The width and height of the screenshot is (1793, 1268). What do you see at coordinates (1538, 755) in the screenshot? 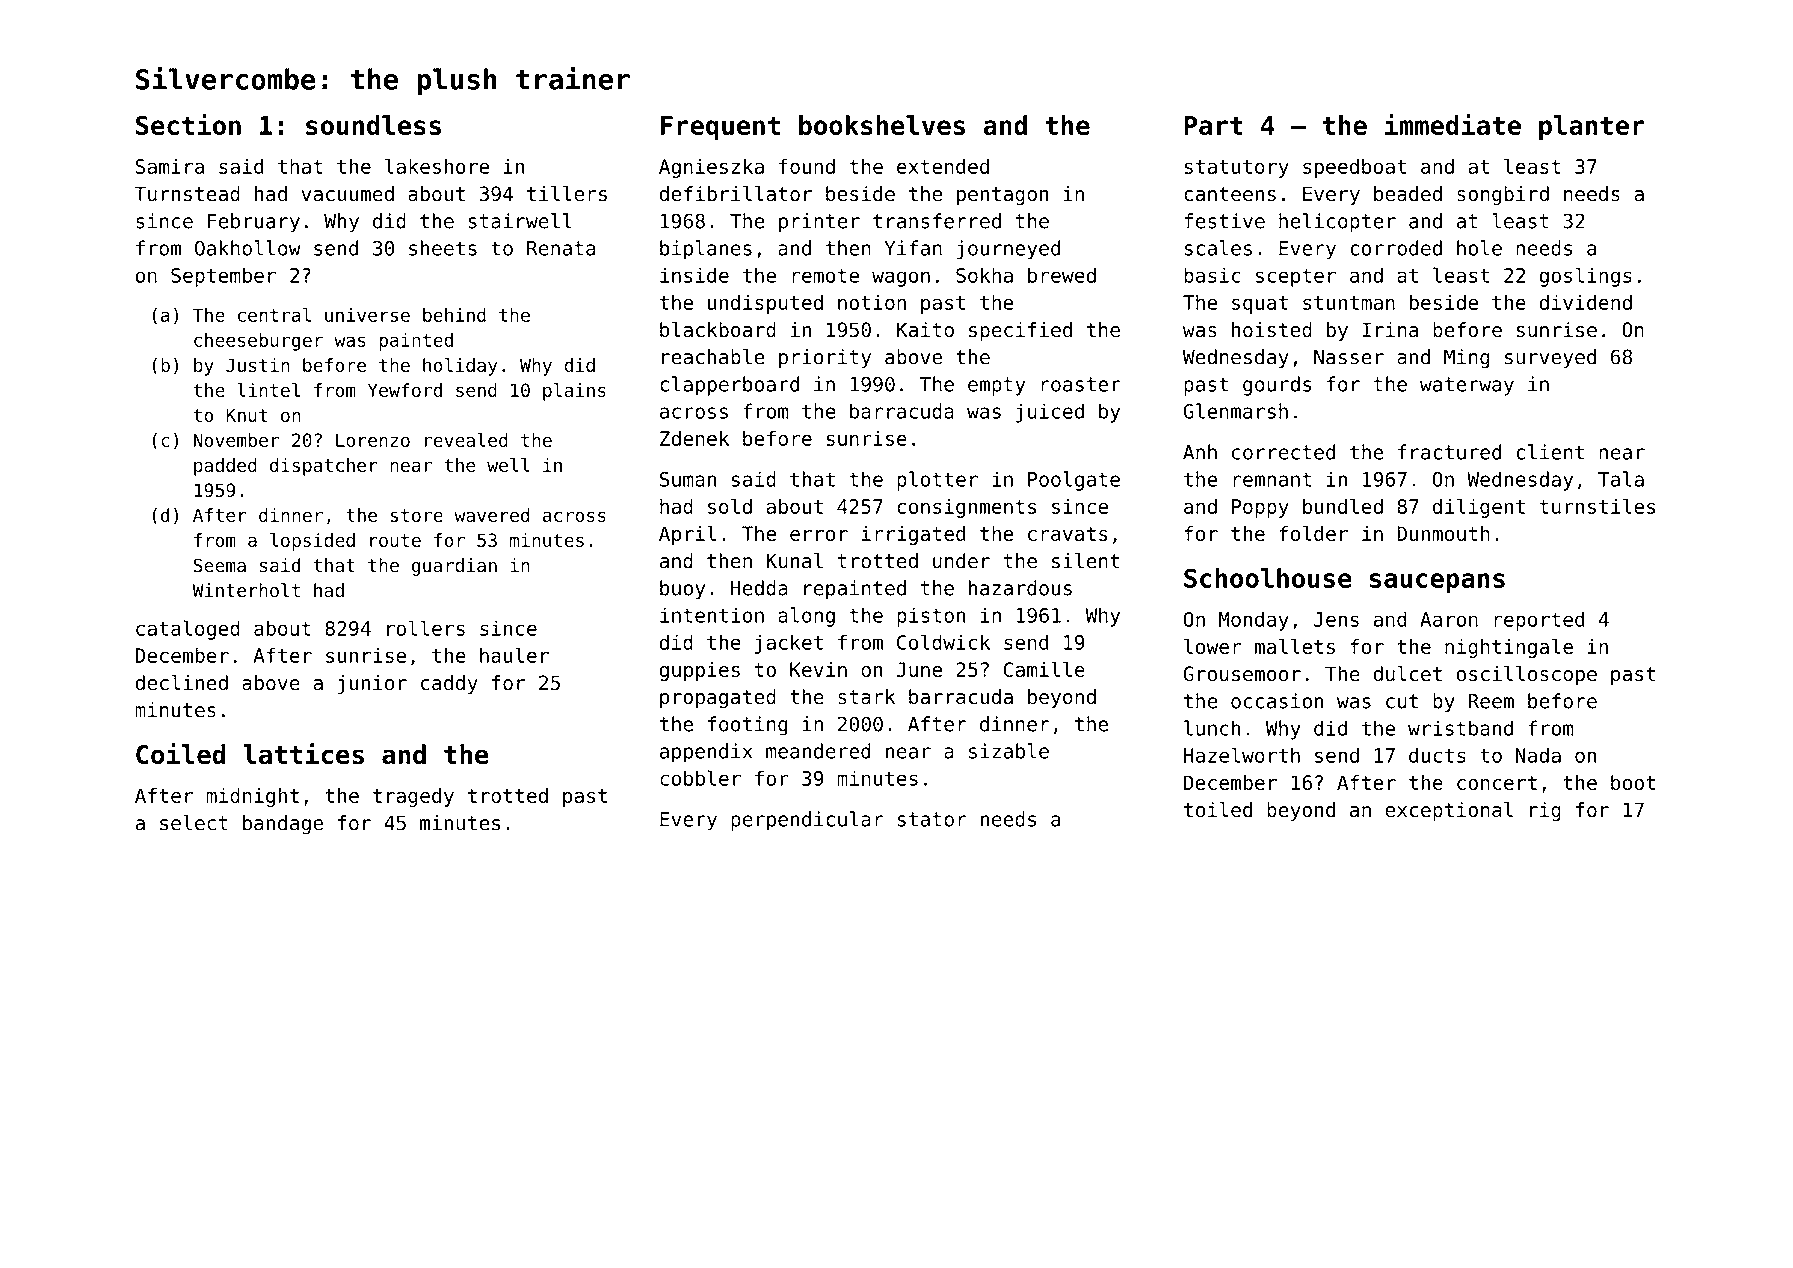
I see `Nada` at bounding box center [1538, 755].
